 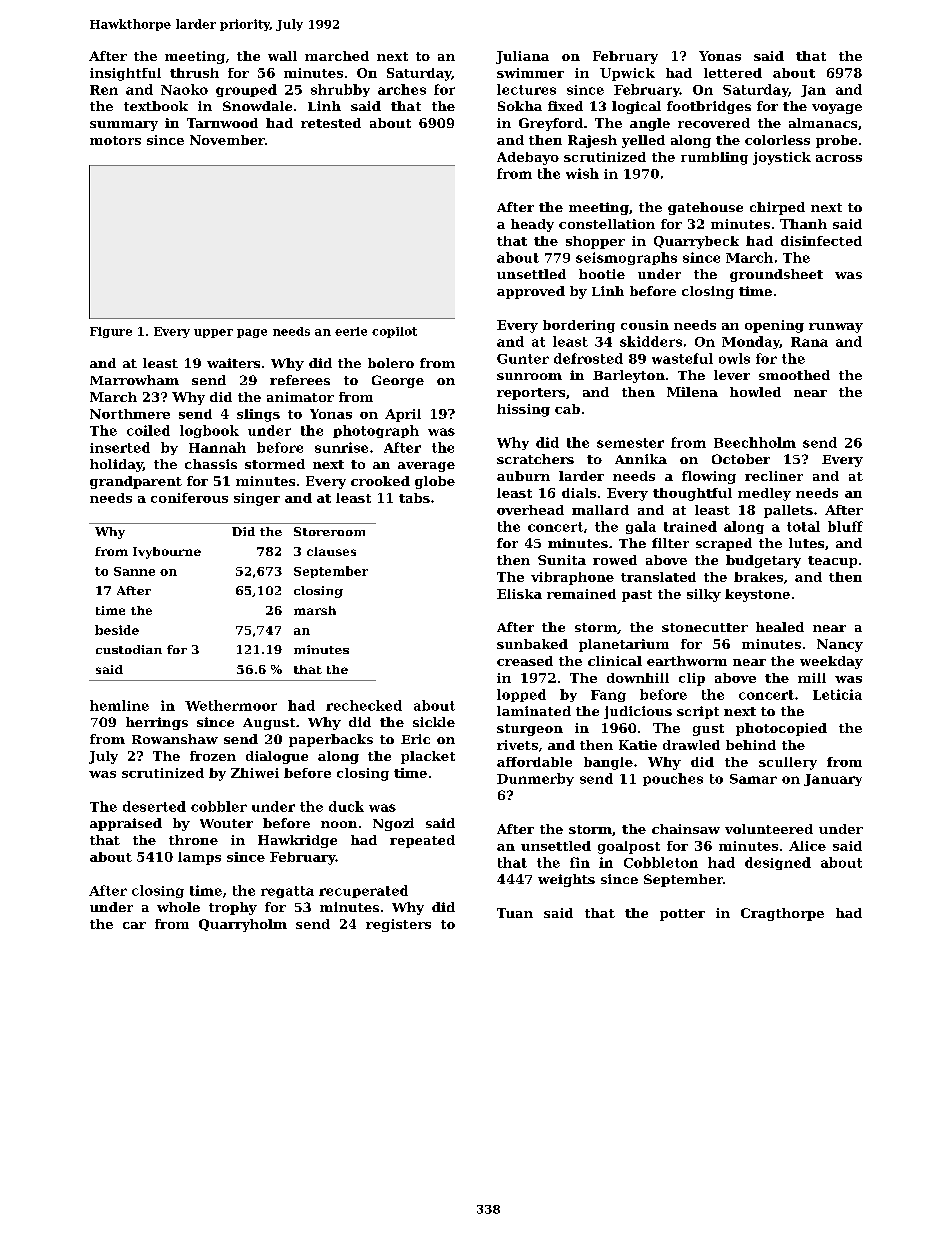 What do you see at coordinates (519, 594) in the image?
I see `Eliska` at bounding box center [519, 594].
